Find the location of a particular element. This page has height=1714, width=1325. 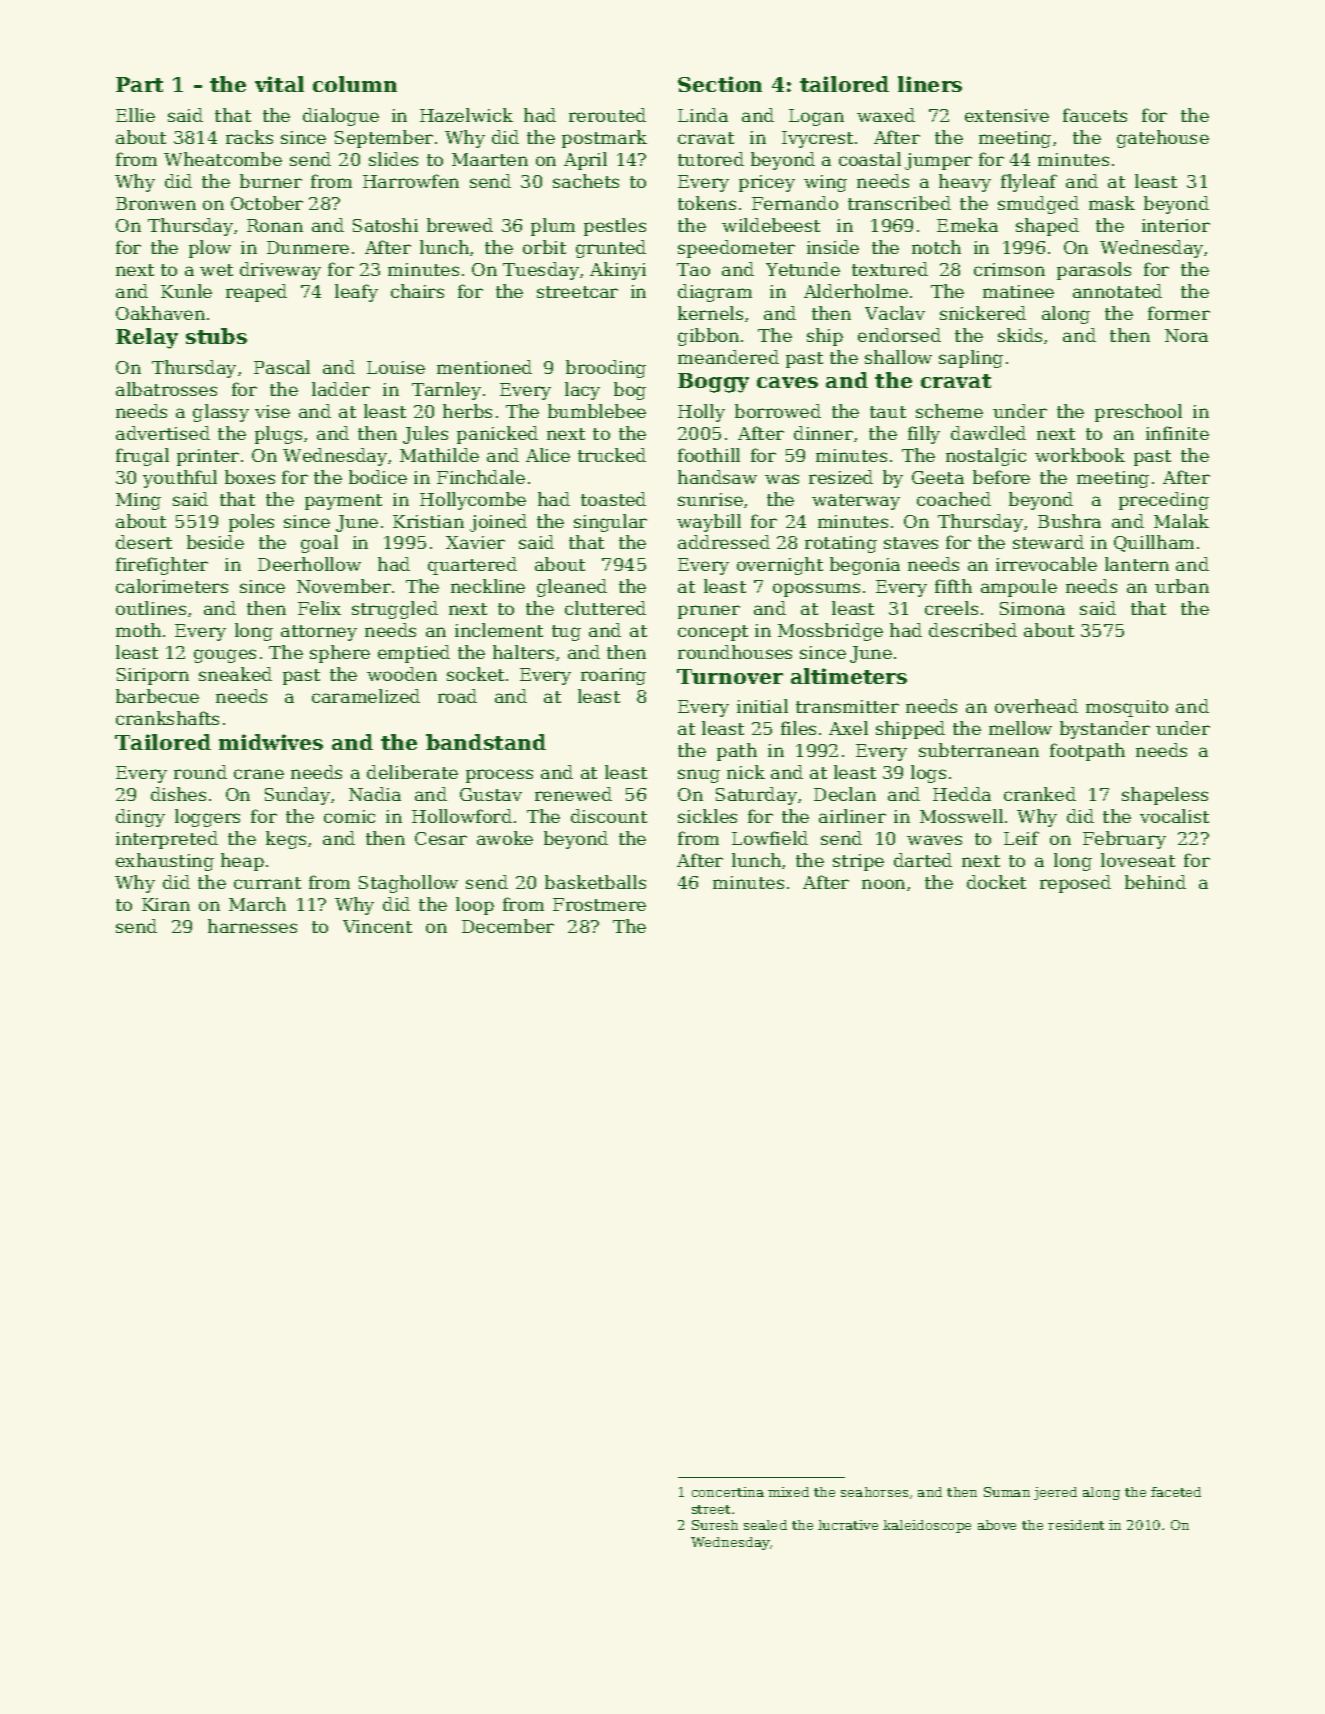

Part is located at coordinates (139, 84).
